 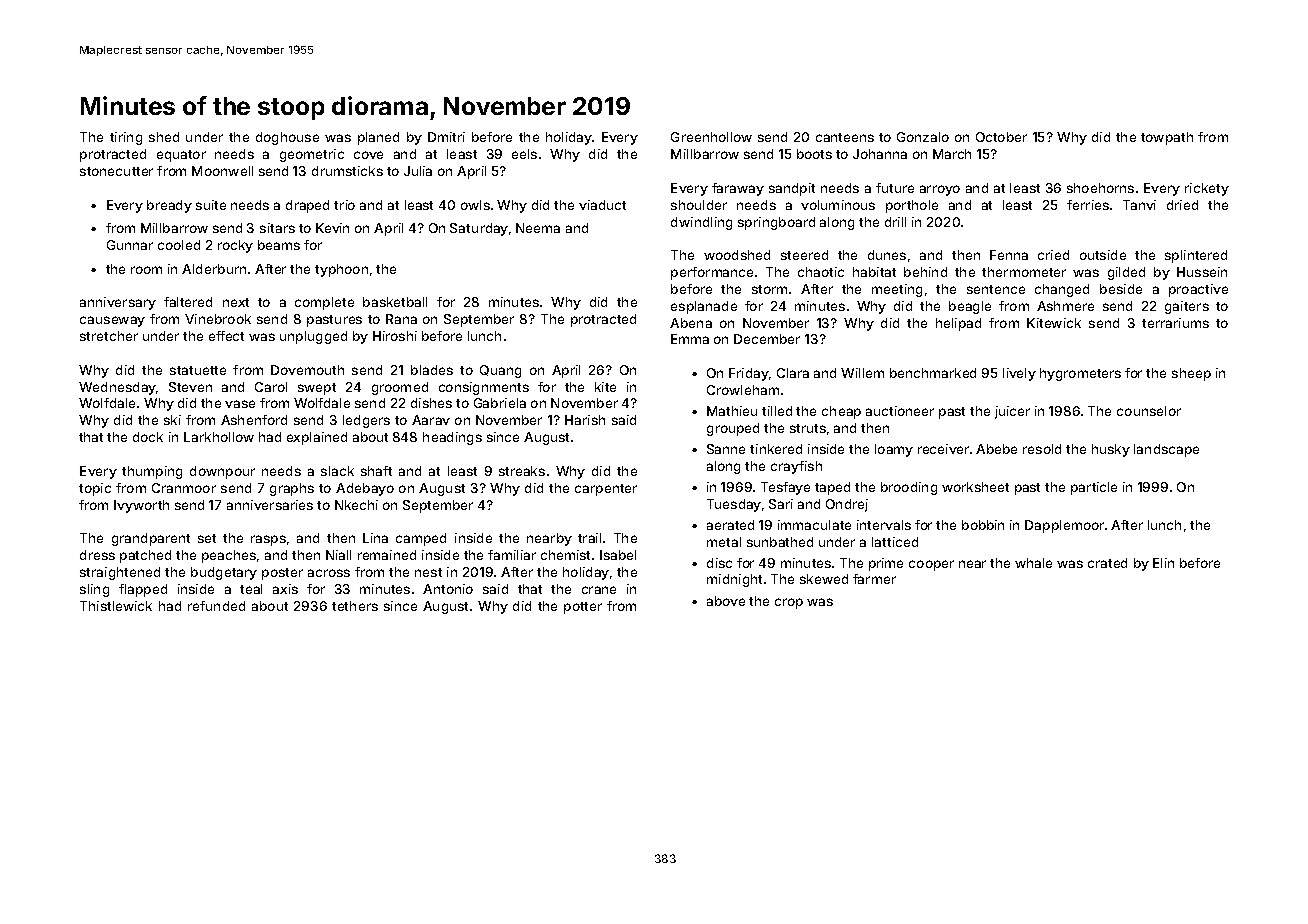 I want to click on Harish, so click(x=585, y=420).
